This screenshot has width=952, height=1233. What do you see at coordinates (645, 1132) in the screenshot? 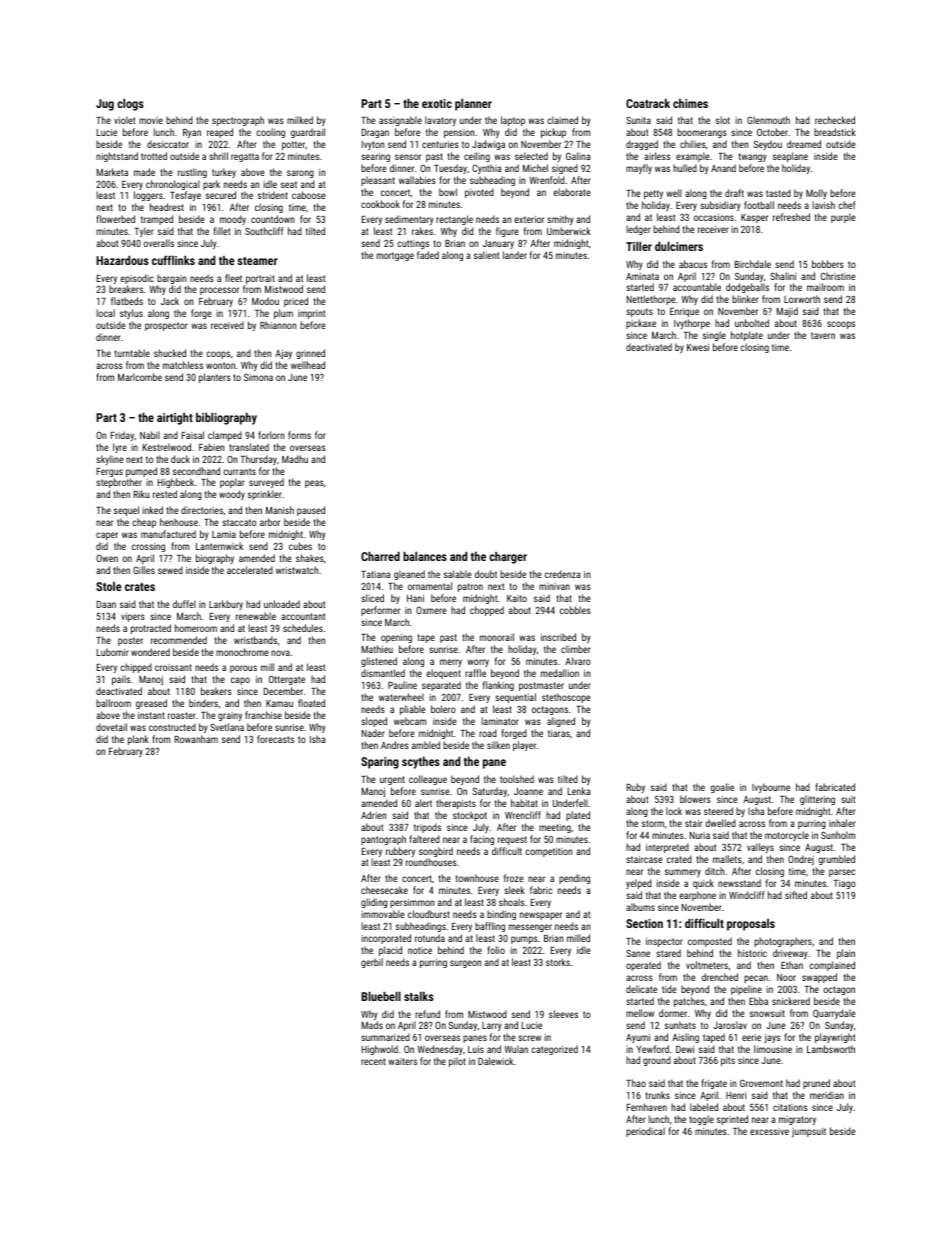
I see `periodical` at bounding box center [645, 1132].
